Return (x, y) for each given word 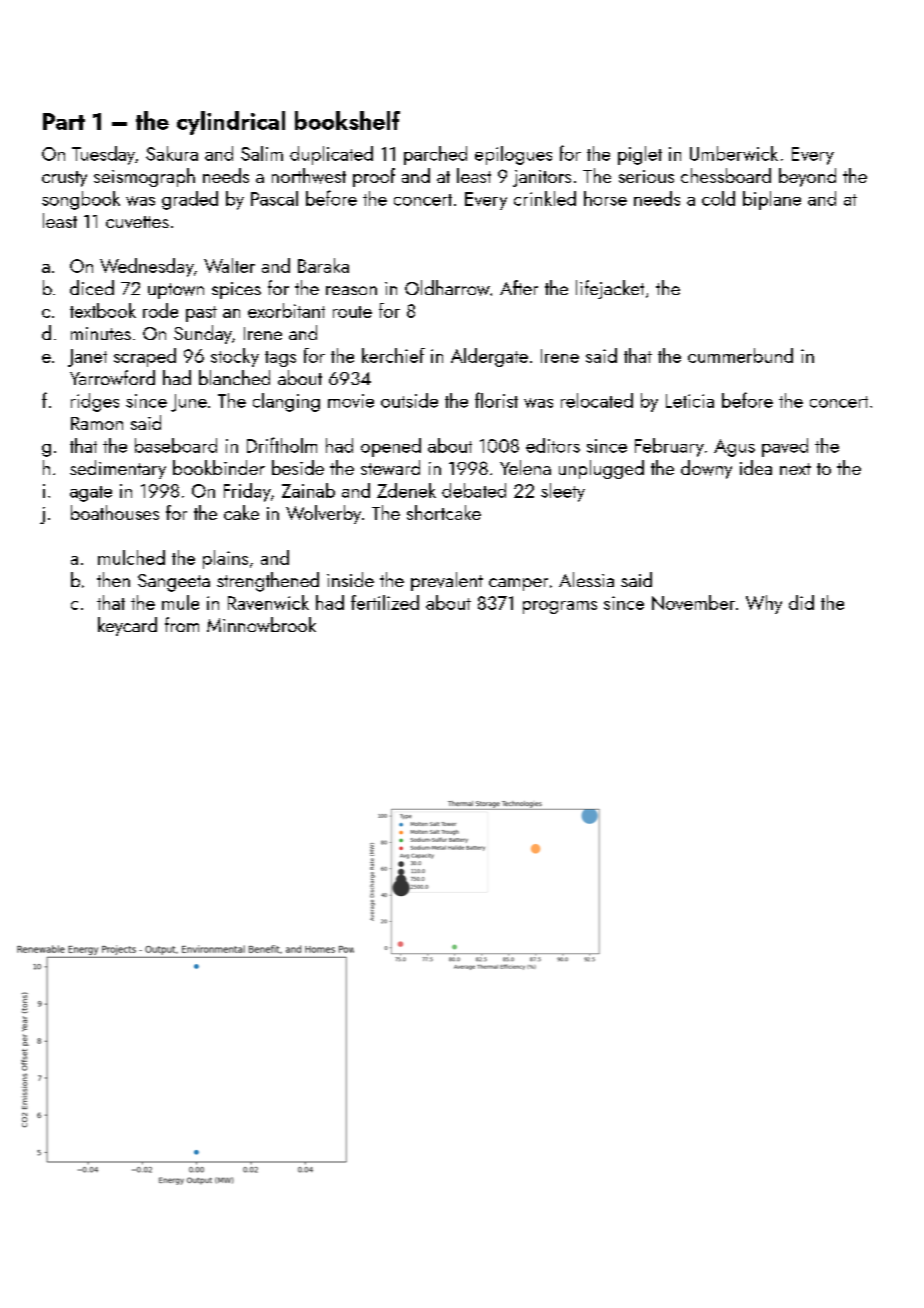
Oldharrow (447, 288)
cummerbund (740, 355)
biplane (772, 200)
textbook (103, 310)
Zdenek (406, 490)
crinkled (545, 198)
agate (91, 494)
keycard (127, 626)
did (801, 602)
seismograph (144, 177)
